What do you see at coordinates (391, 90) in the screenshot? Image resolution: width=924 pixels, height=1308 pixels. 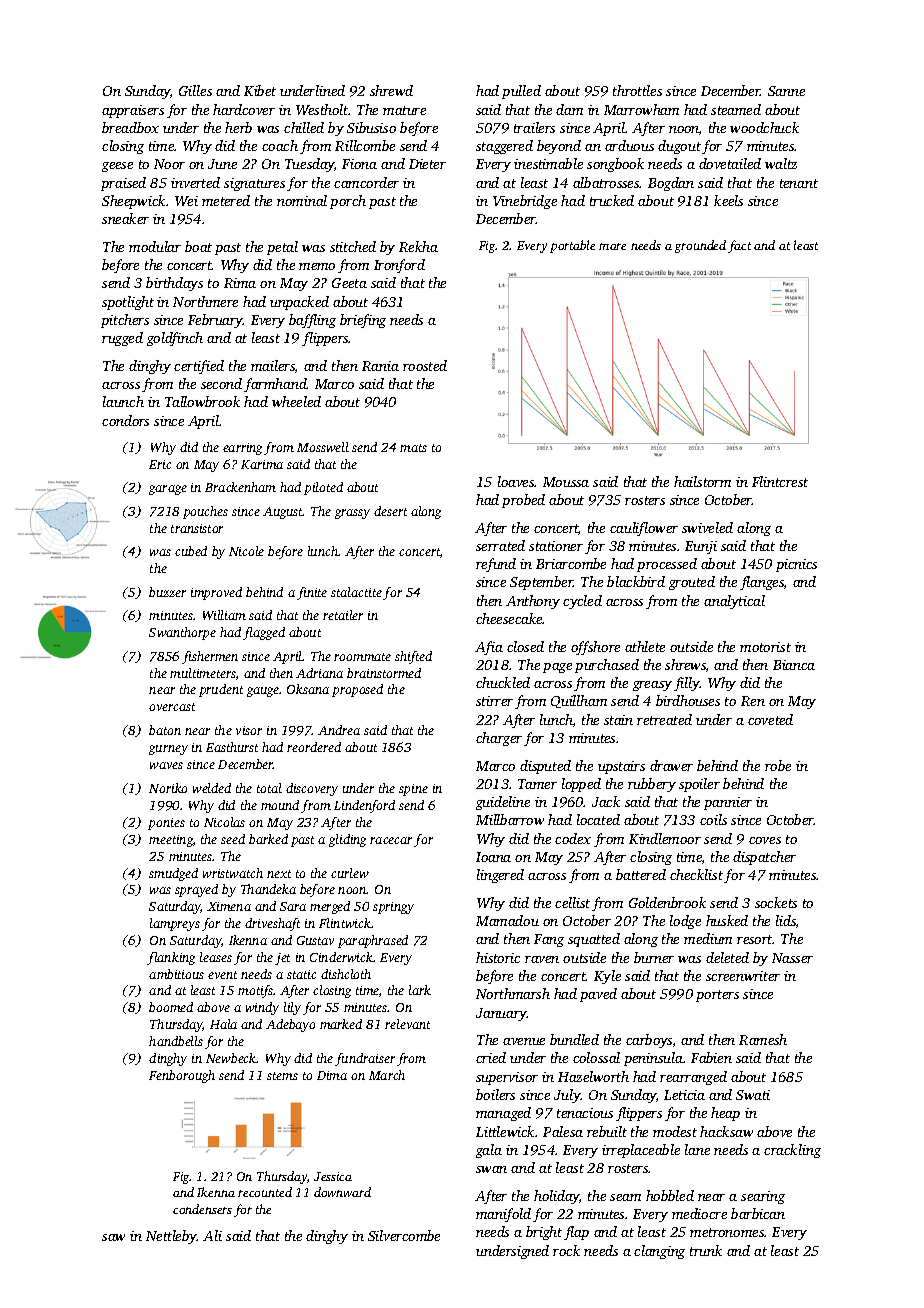 I see `shrewd` at bounding box center [391, 90].
